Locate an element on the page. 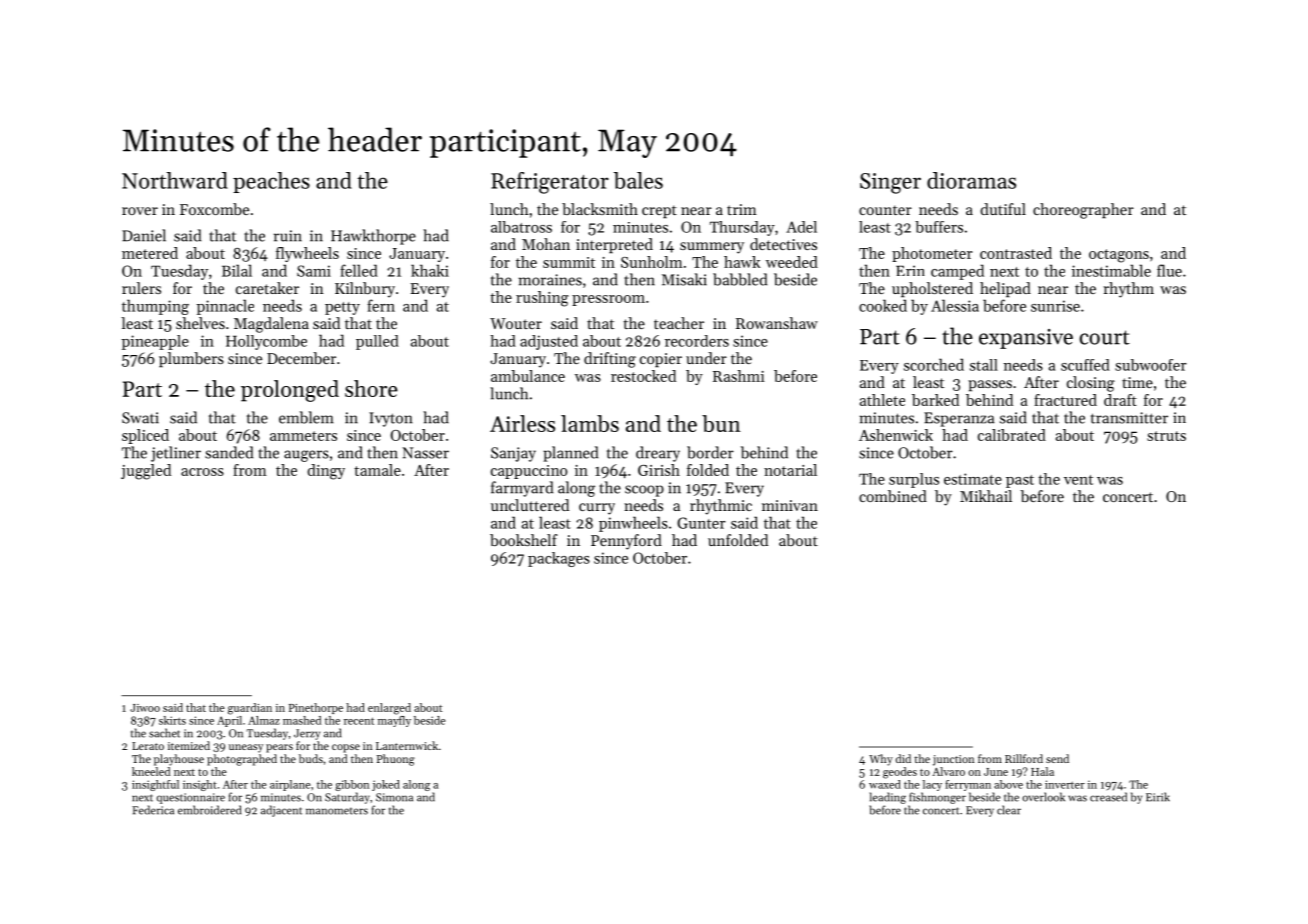 This image has width=1308, height=924. across is located at coordinates (202, 472).
